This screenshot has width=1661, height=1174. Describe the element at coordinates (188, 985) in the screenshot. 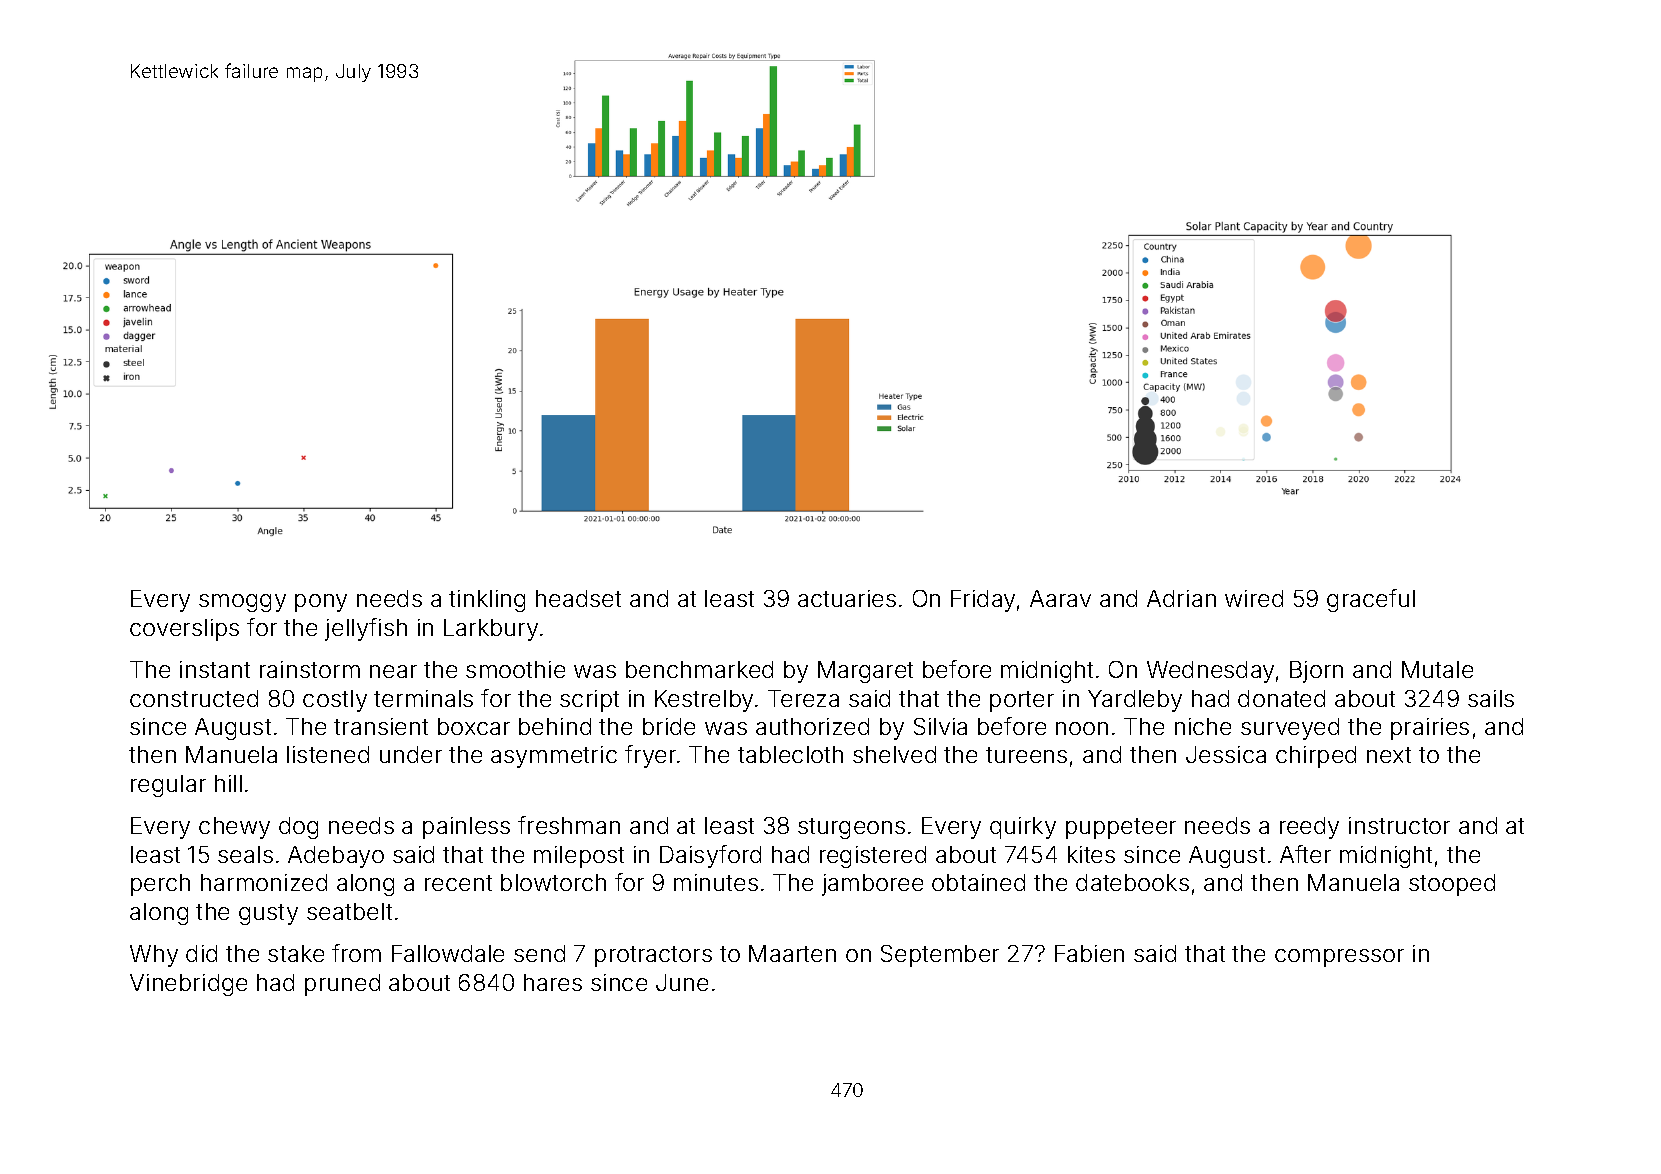

I see `Vinebridge` at that location.
